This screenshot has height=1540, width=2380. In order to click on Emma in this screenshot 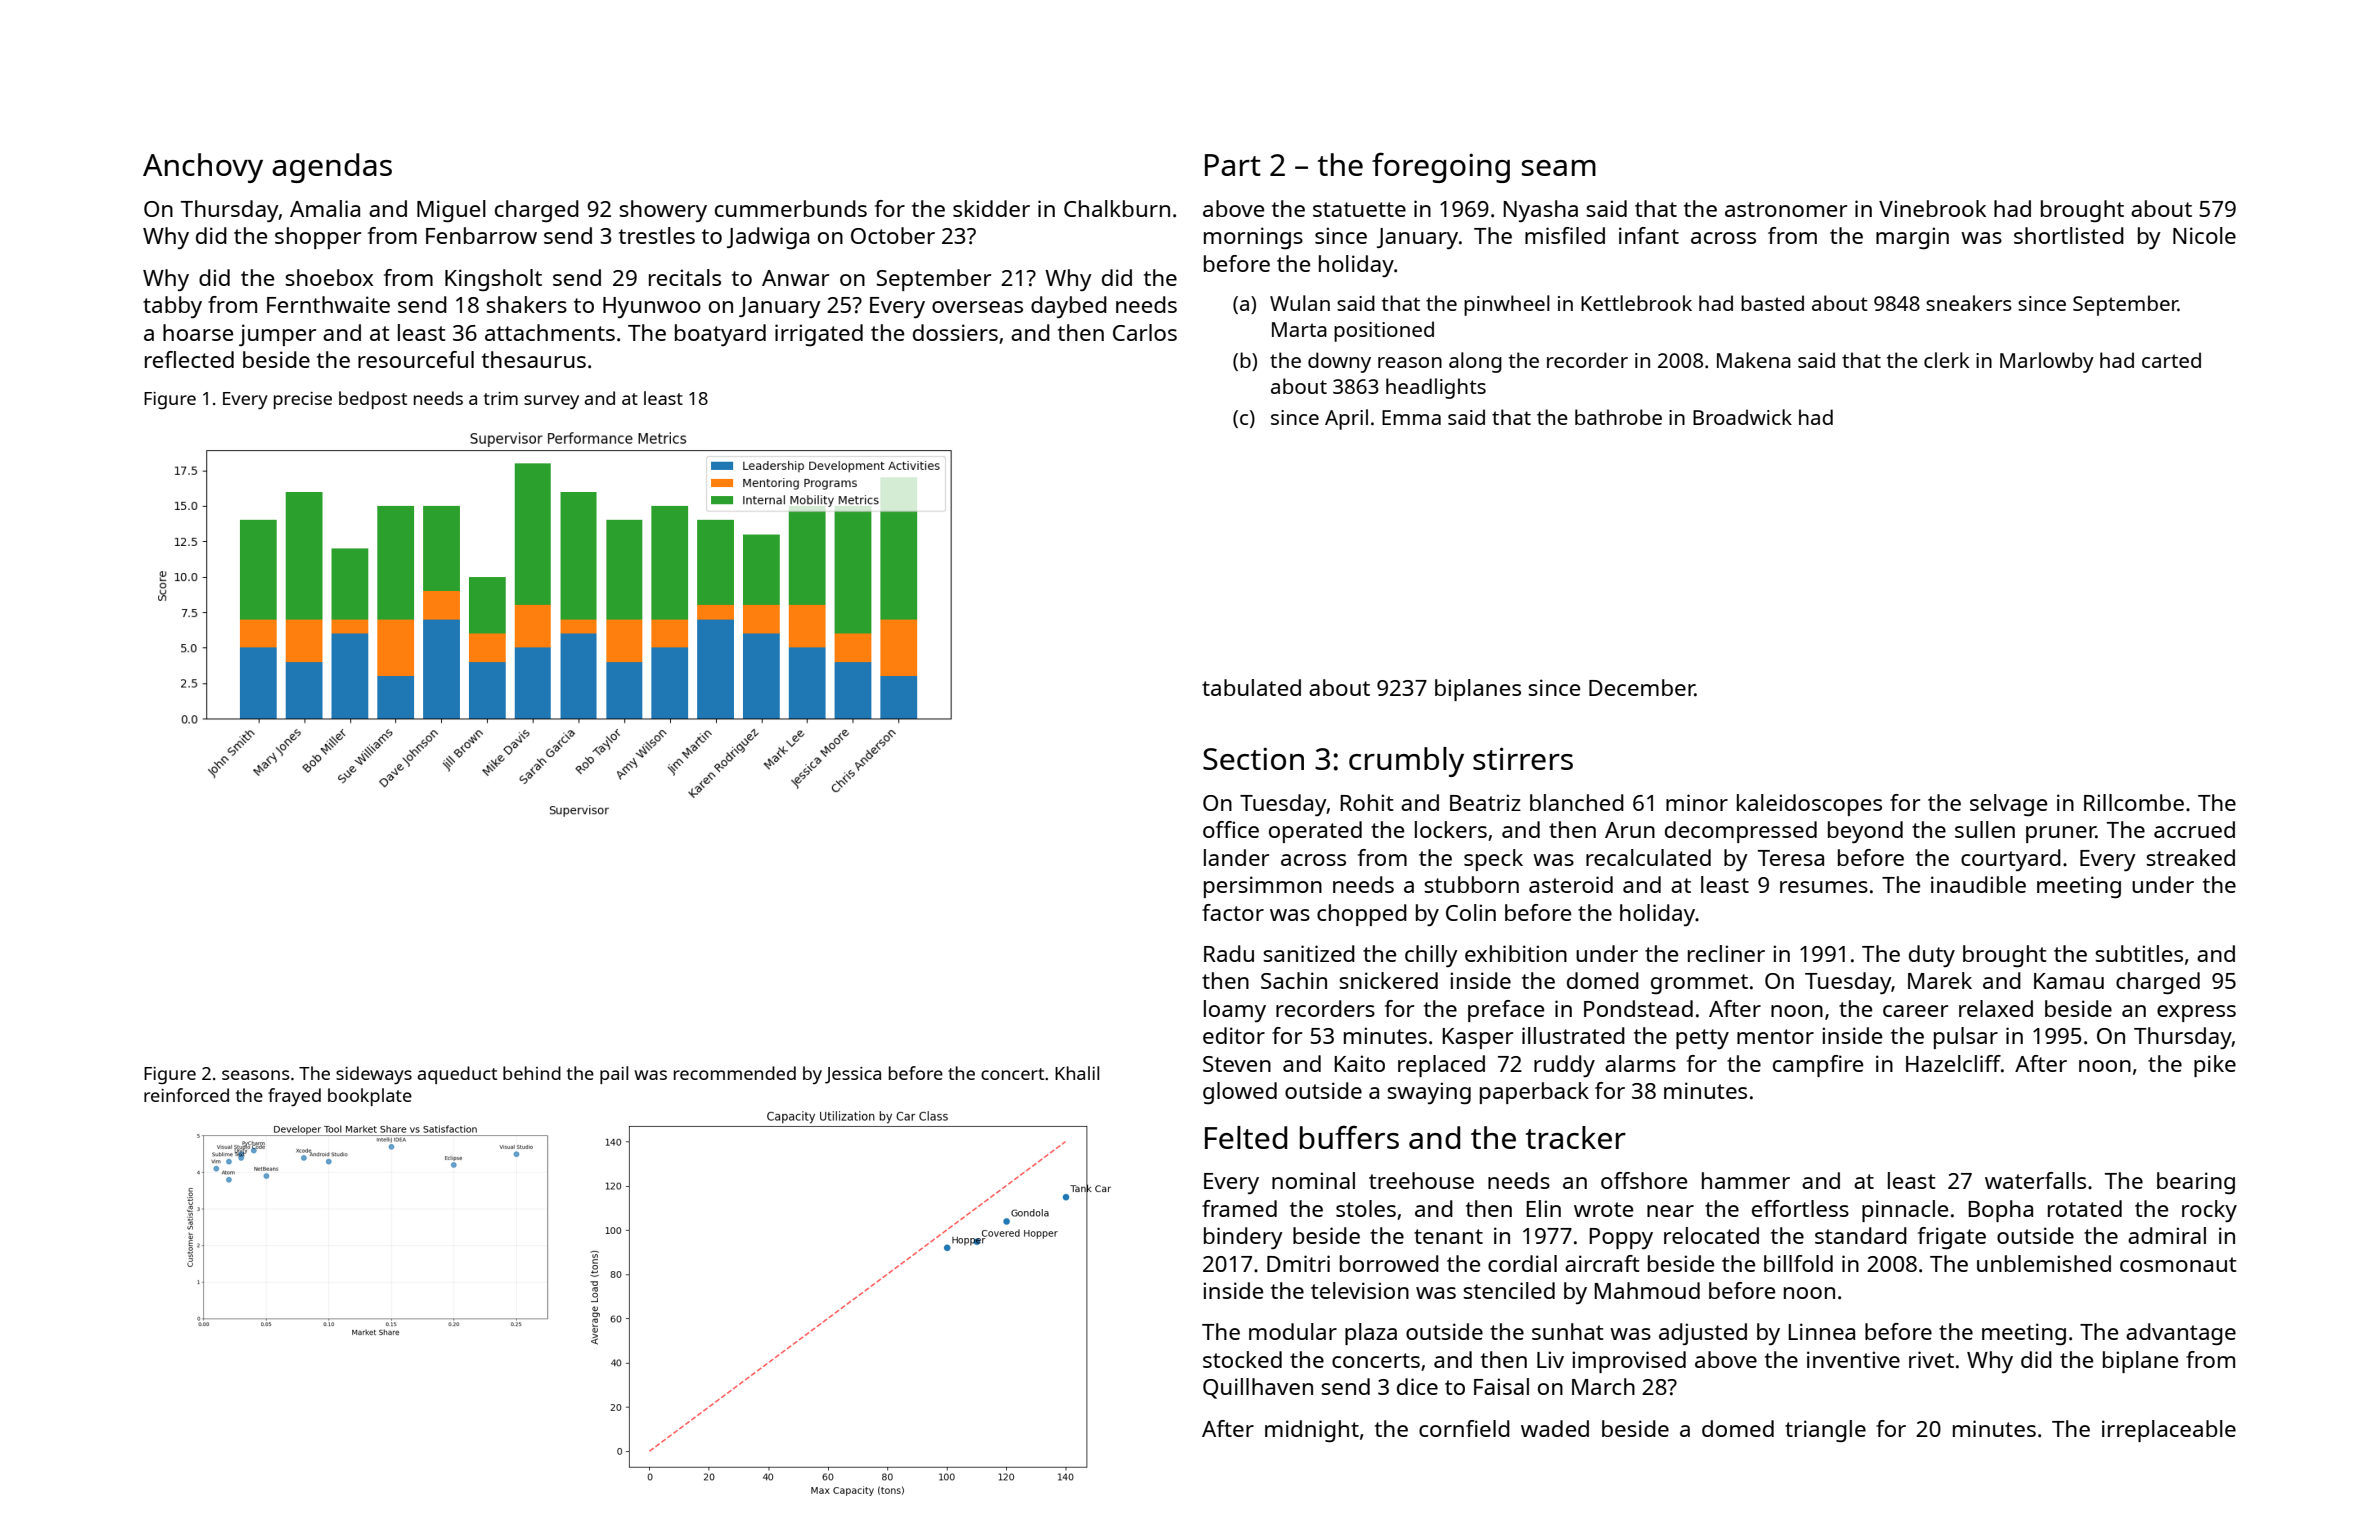, I will do `click(1411, 417)`.
